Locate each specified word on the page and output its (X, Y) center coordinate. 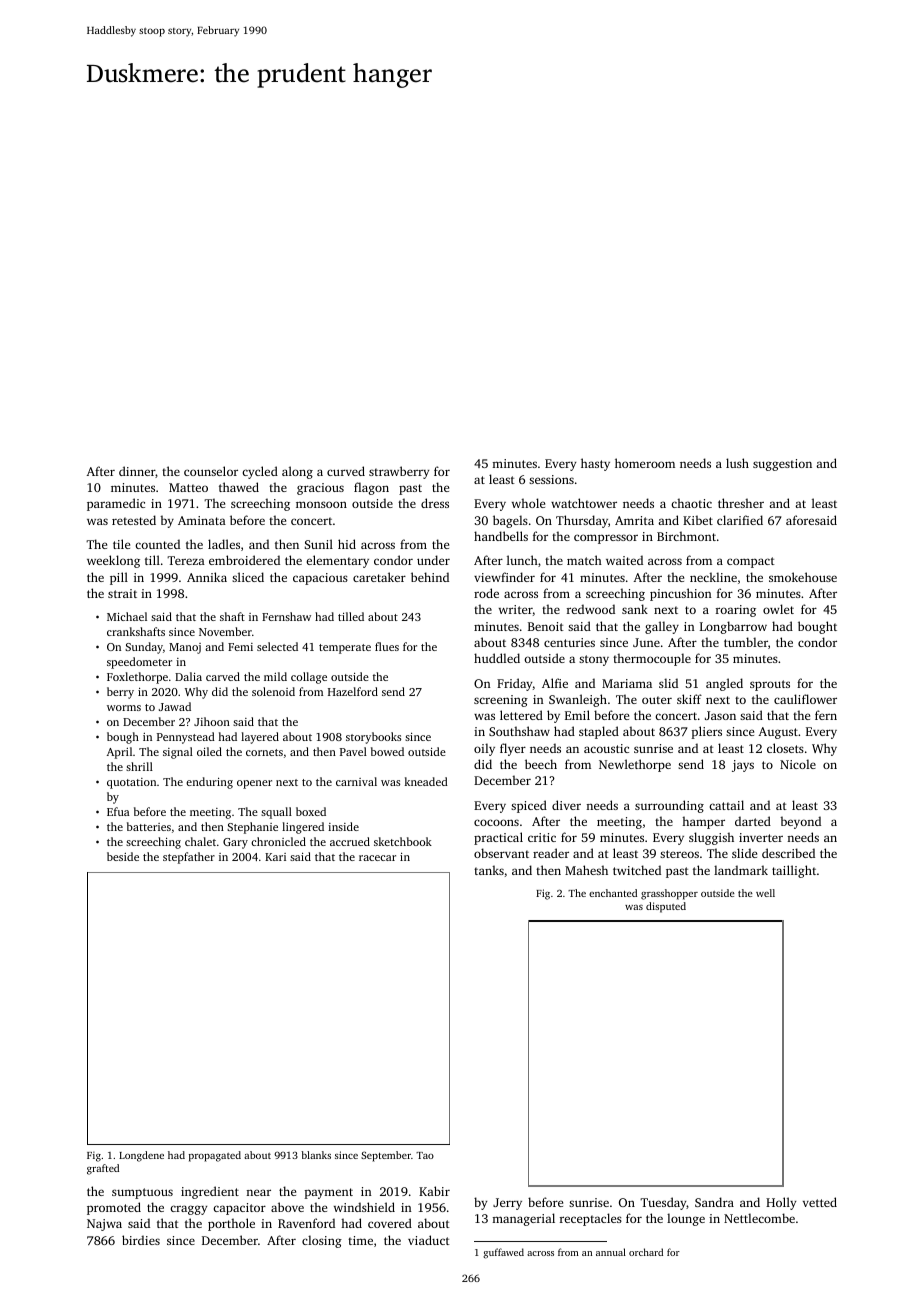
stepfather (189, 858)
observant (501, 853)
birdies (141, 1240)
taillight (794, 871)
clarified (740, 520)
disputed (666, 907)
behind (430, 577)
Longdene (141, 1156)
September (386, 1156)
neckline (713, 577)
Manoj (185, 648)
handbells (501, 536)
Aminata (202, 520)
